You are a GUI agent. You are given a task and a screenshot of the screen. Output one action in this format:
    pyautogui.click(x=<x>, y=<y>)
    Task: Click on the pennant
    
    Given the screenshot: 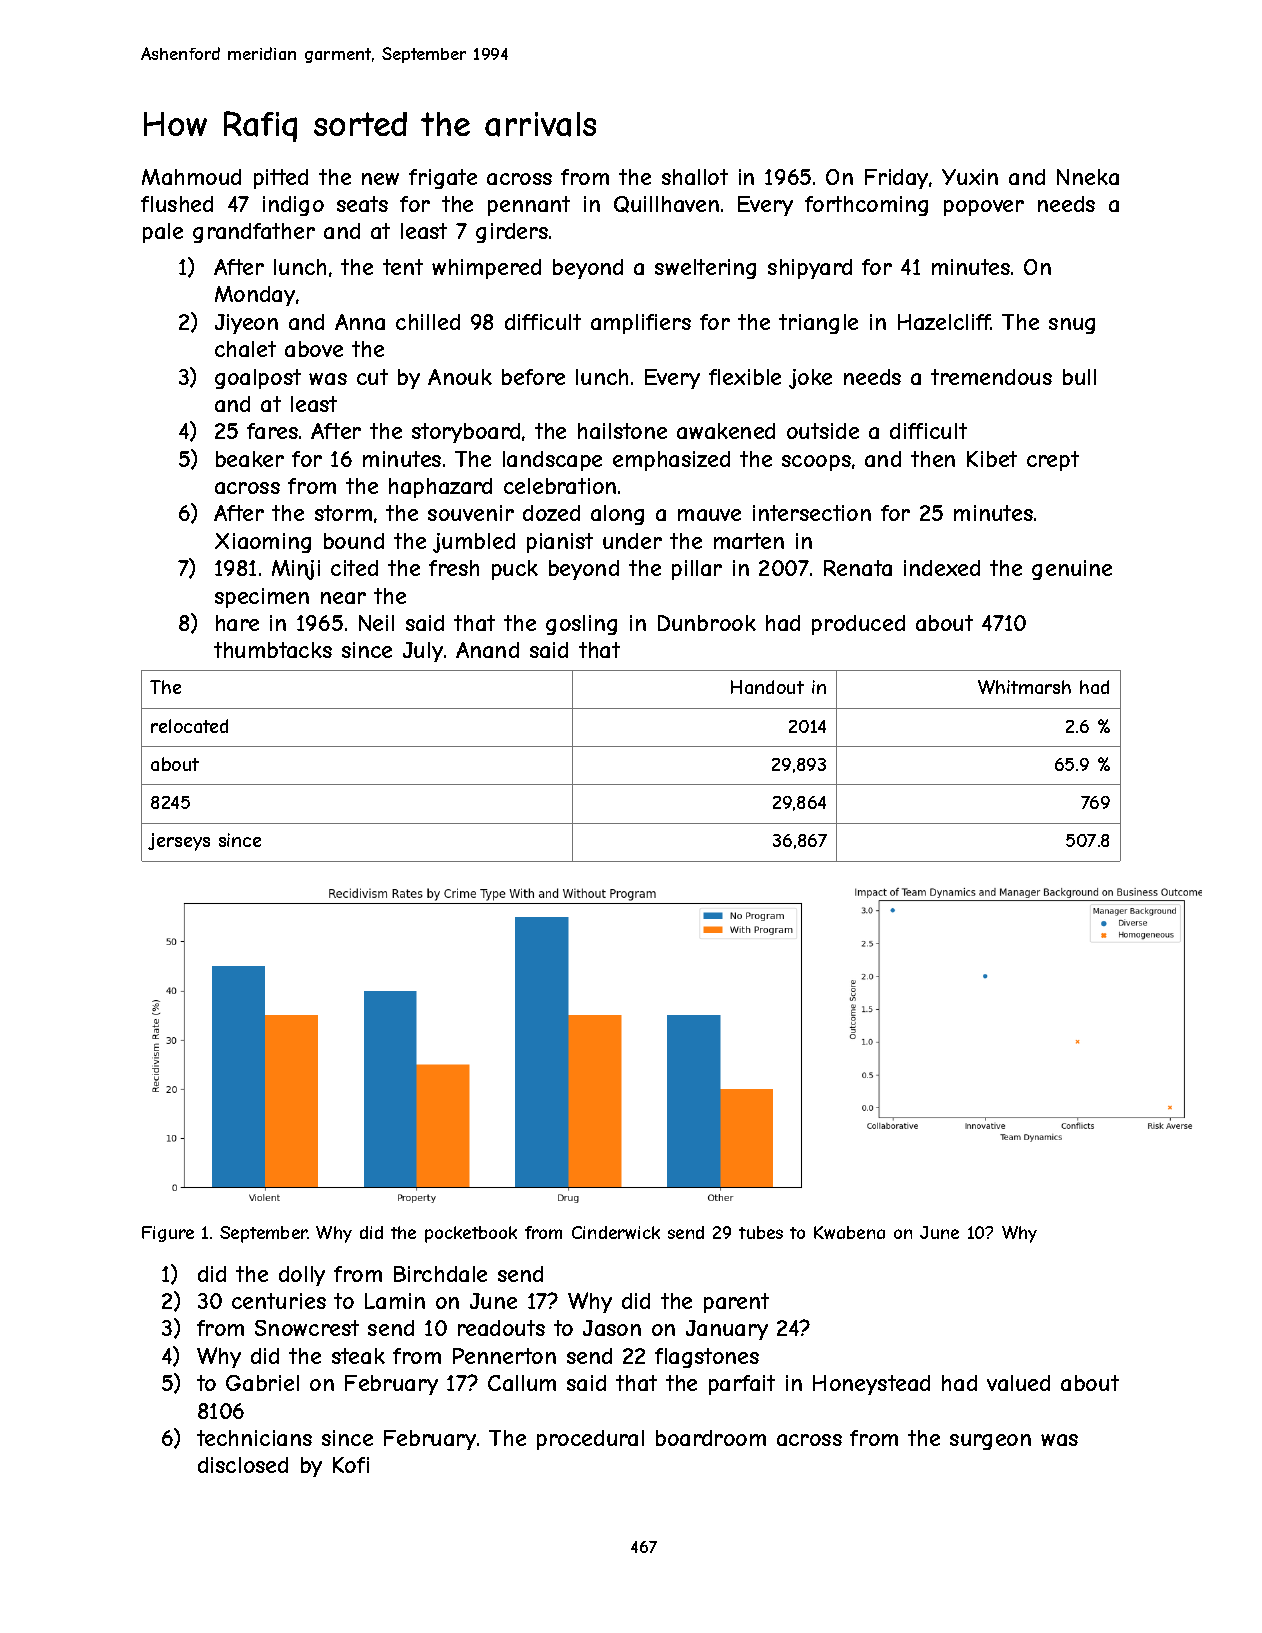 What is the action you would take?
    pyautogui.click(x=529, y=206)
